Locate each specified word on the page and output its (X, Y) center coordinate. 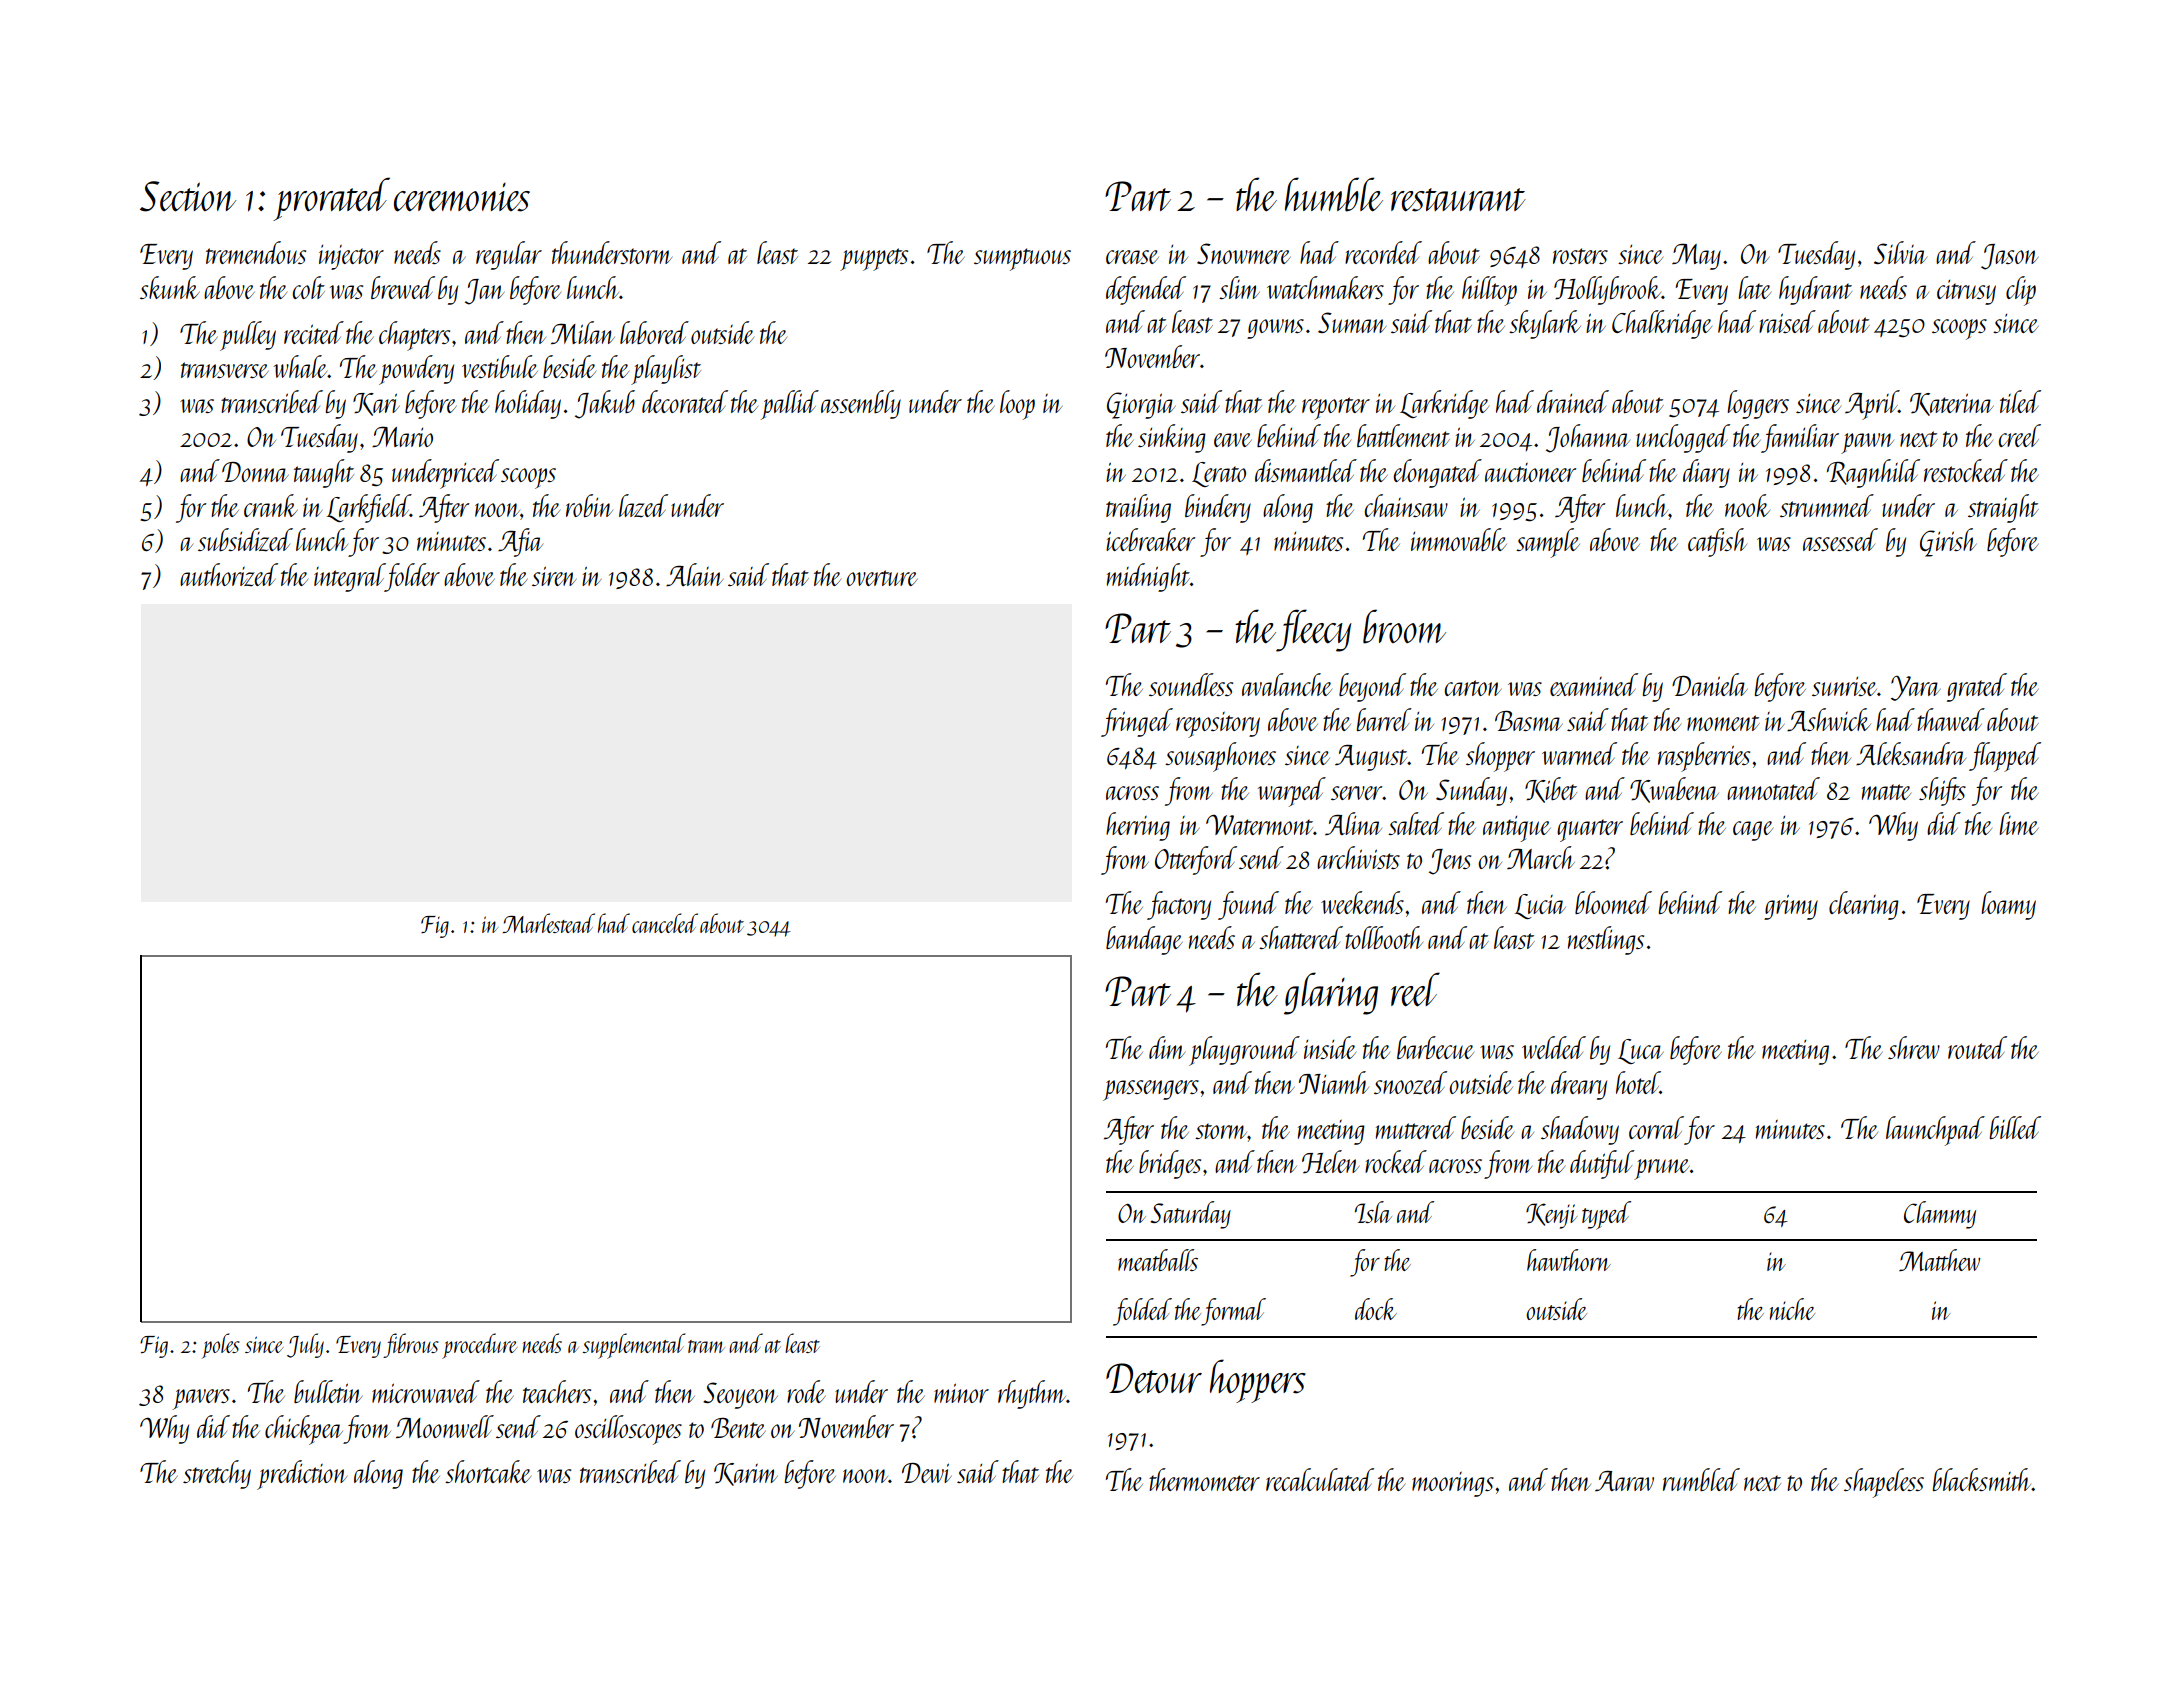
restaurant (1458, 200)
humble (1334, 194)
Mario (402, 436)
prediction (302, 1475)
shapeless (1884, 1483)
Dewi (927, 1473)
